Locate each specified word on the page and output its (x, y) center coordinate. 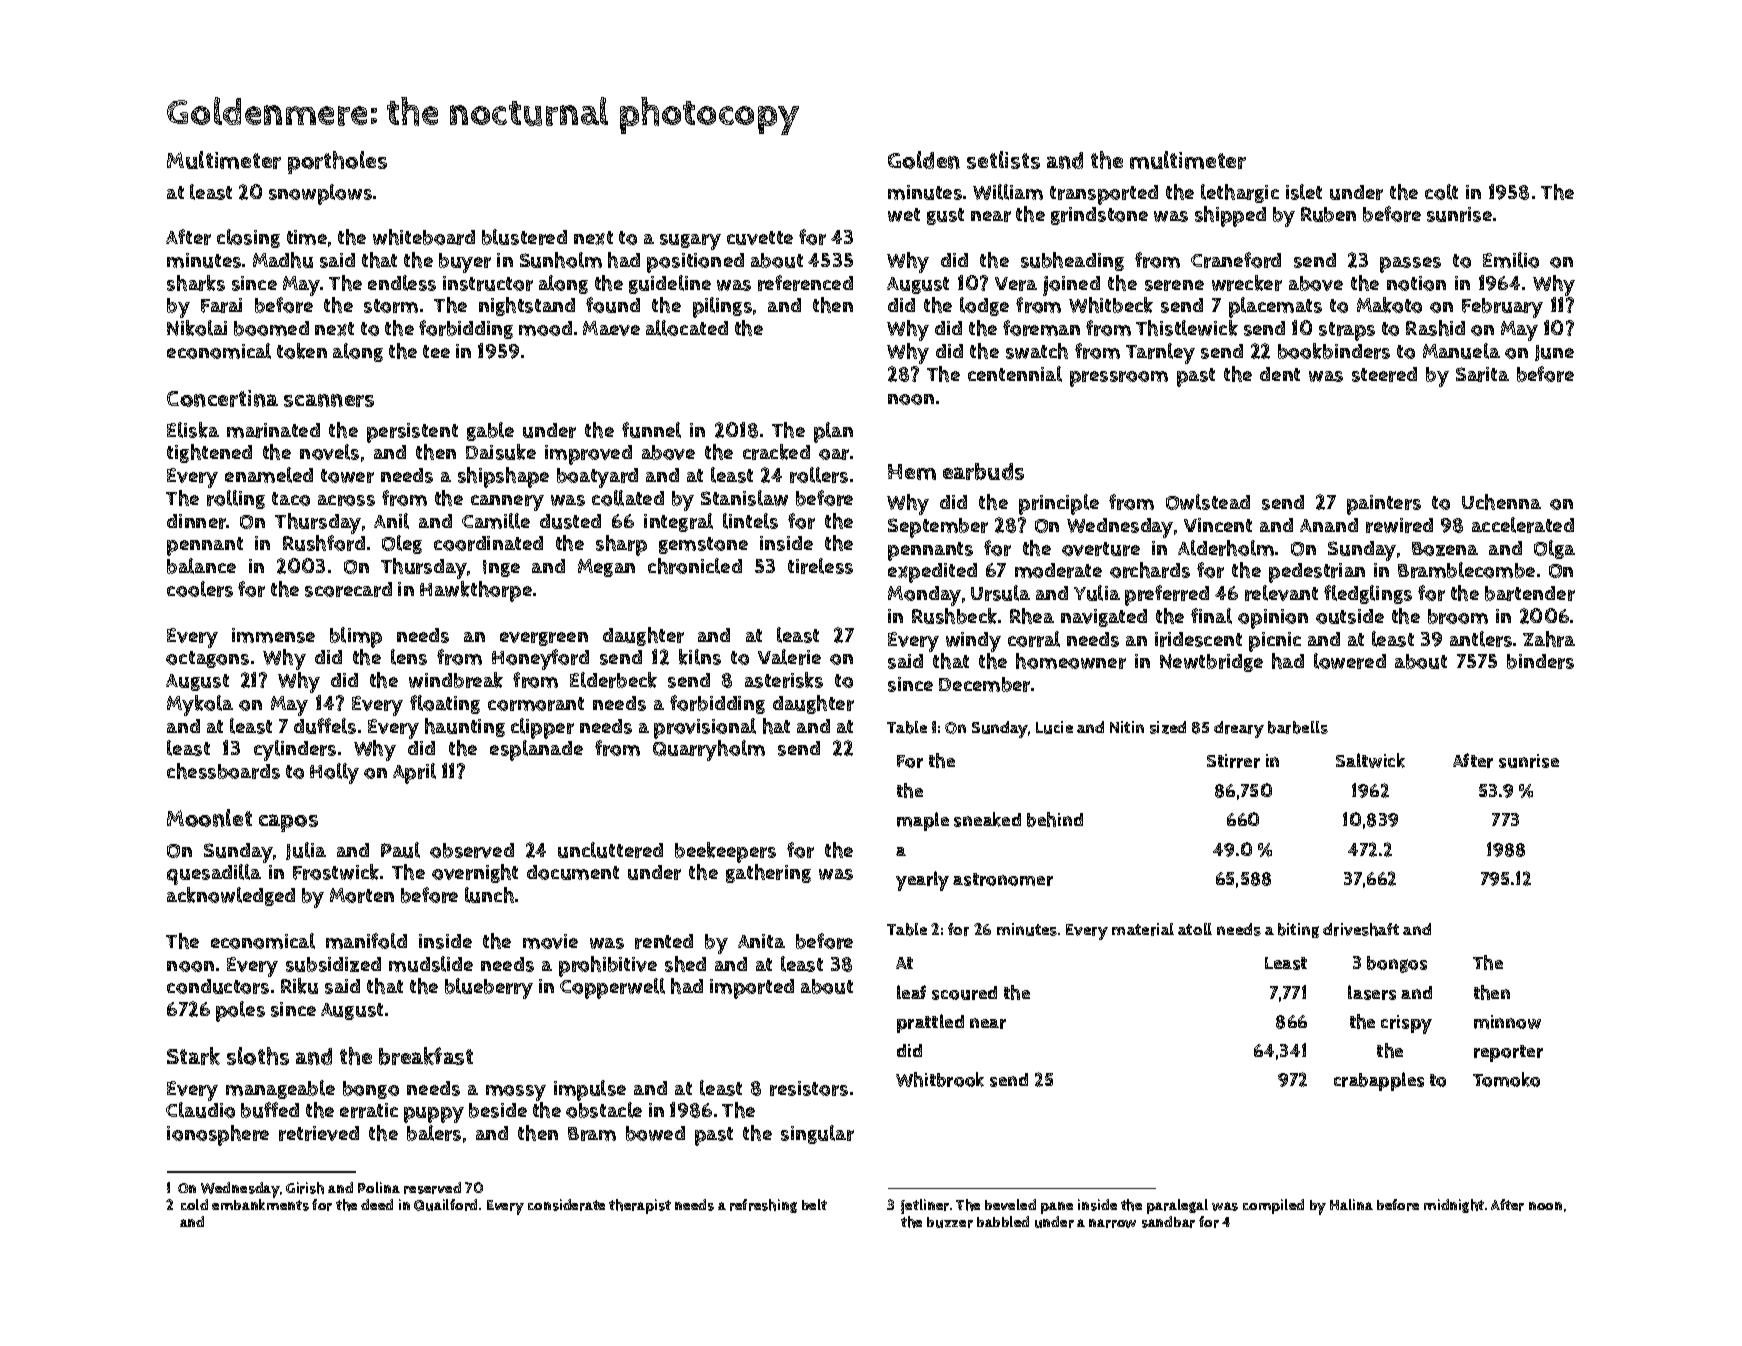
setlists (1003, 160)
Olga (1554, 549)
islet (1304, 192)
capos (288, 823)
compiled (1273, 1206)
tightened (209, 453)
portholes (337, 162)
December (984, 684)
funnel (651, 430)
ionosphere (218, 1135)
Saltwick (1370, 760)
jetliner (925, 1206)
